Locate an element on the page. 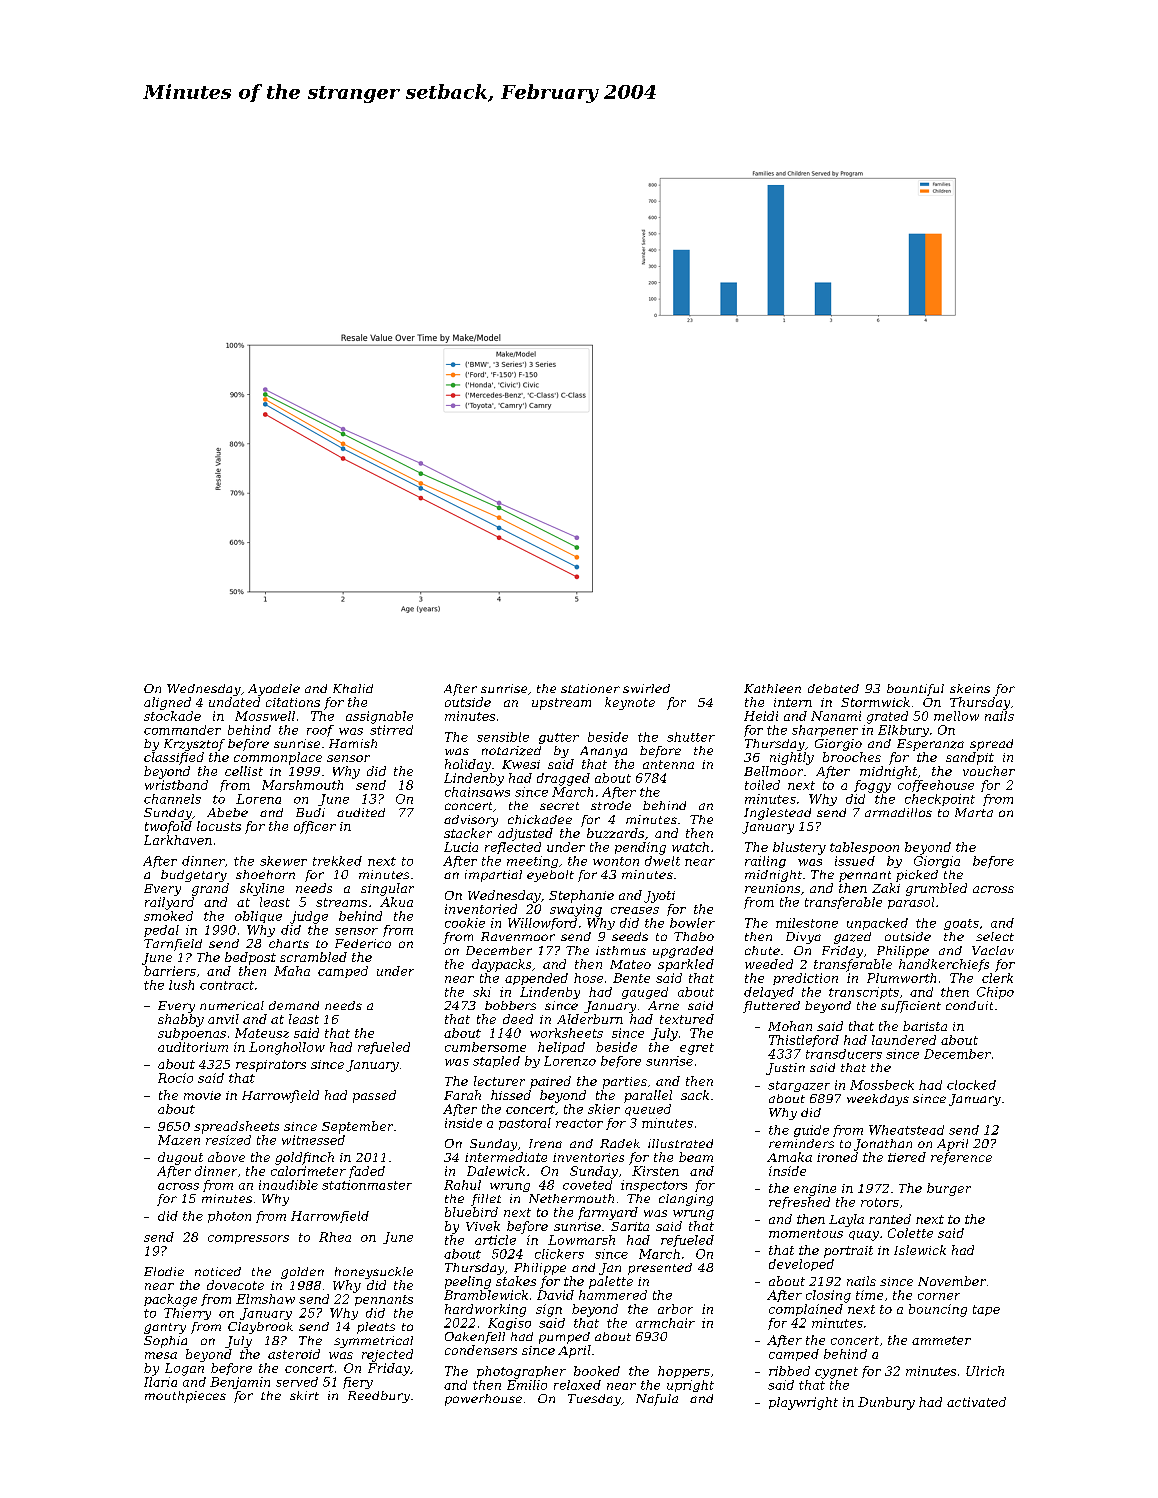 The height and width of the document is (1498, 1158). movie is located at coordinates (202, 1095).
